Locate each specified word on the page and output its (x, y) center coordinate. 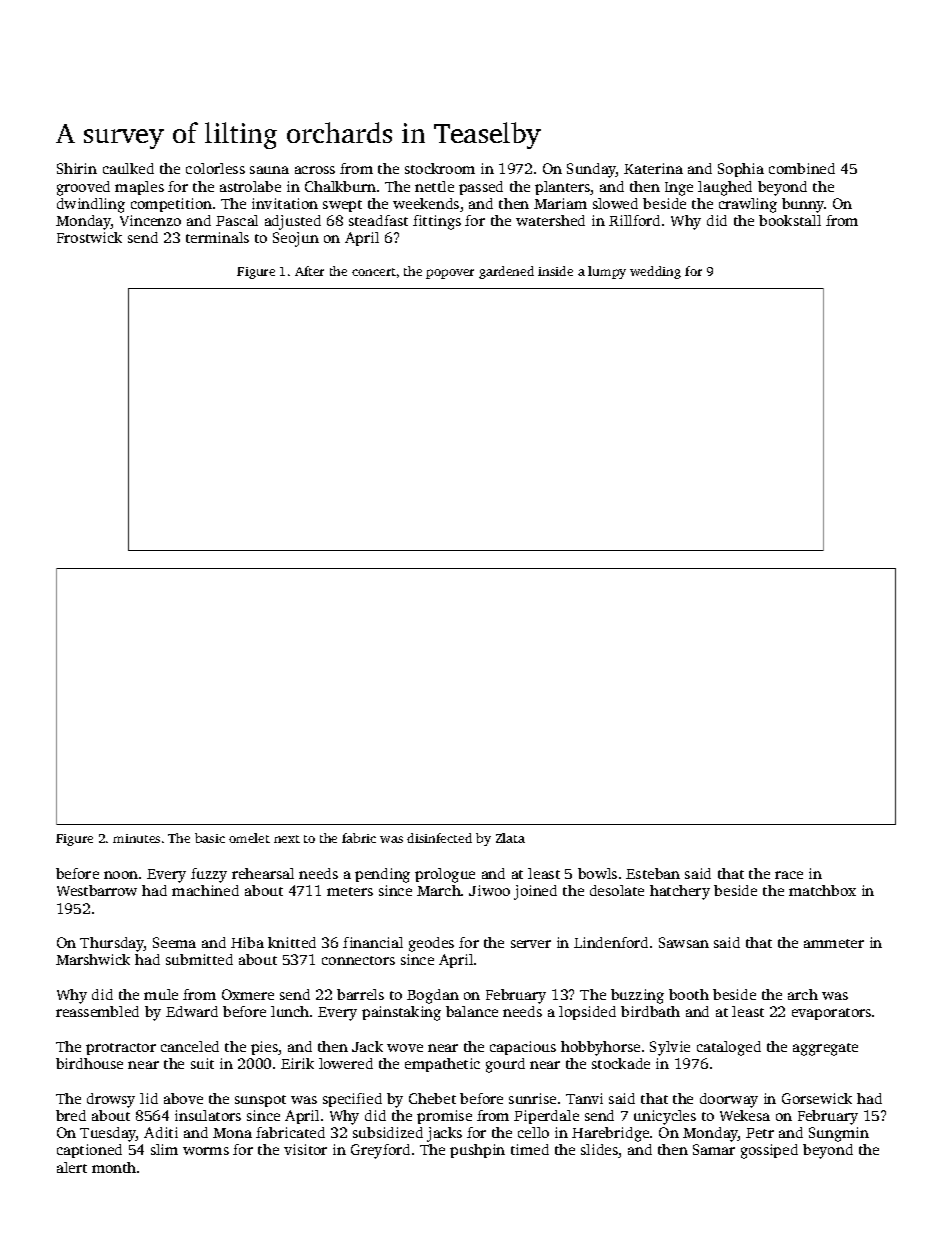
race (789, 875)
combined (802, 168)
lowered (346, 1063)
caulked (128, 168)
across (315, 170)
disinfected (439, 838)
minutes (136, 838)
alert (72, 1167)
